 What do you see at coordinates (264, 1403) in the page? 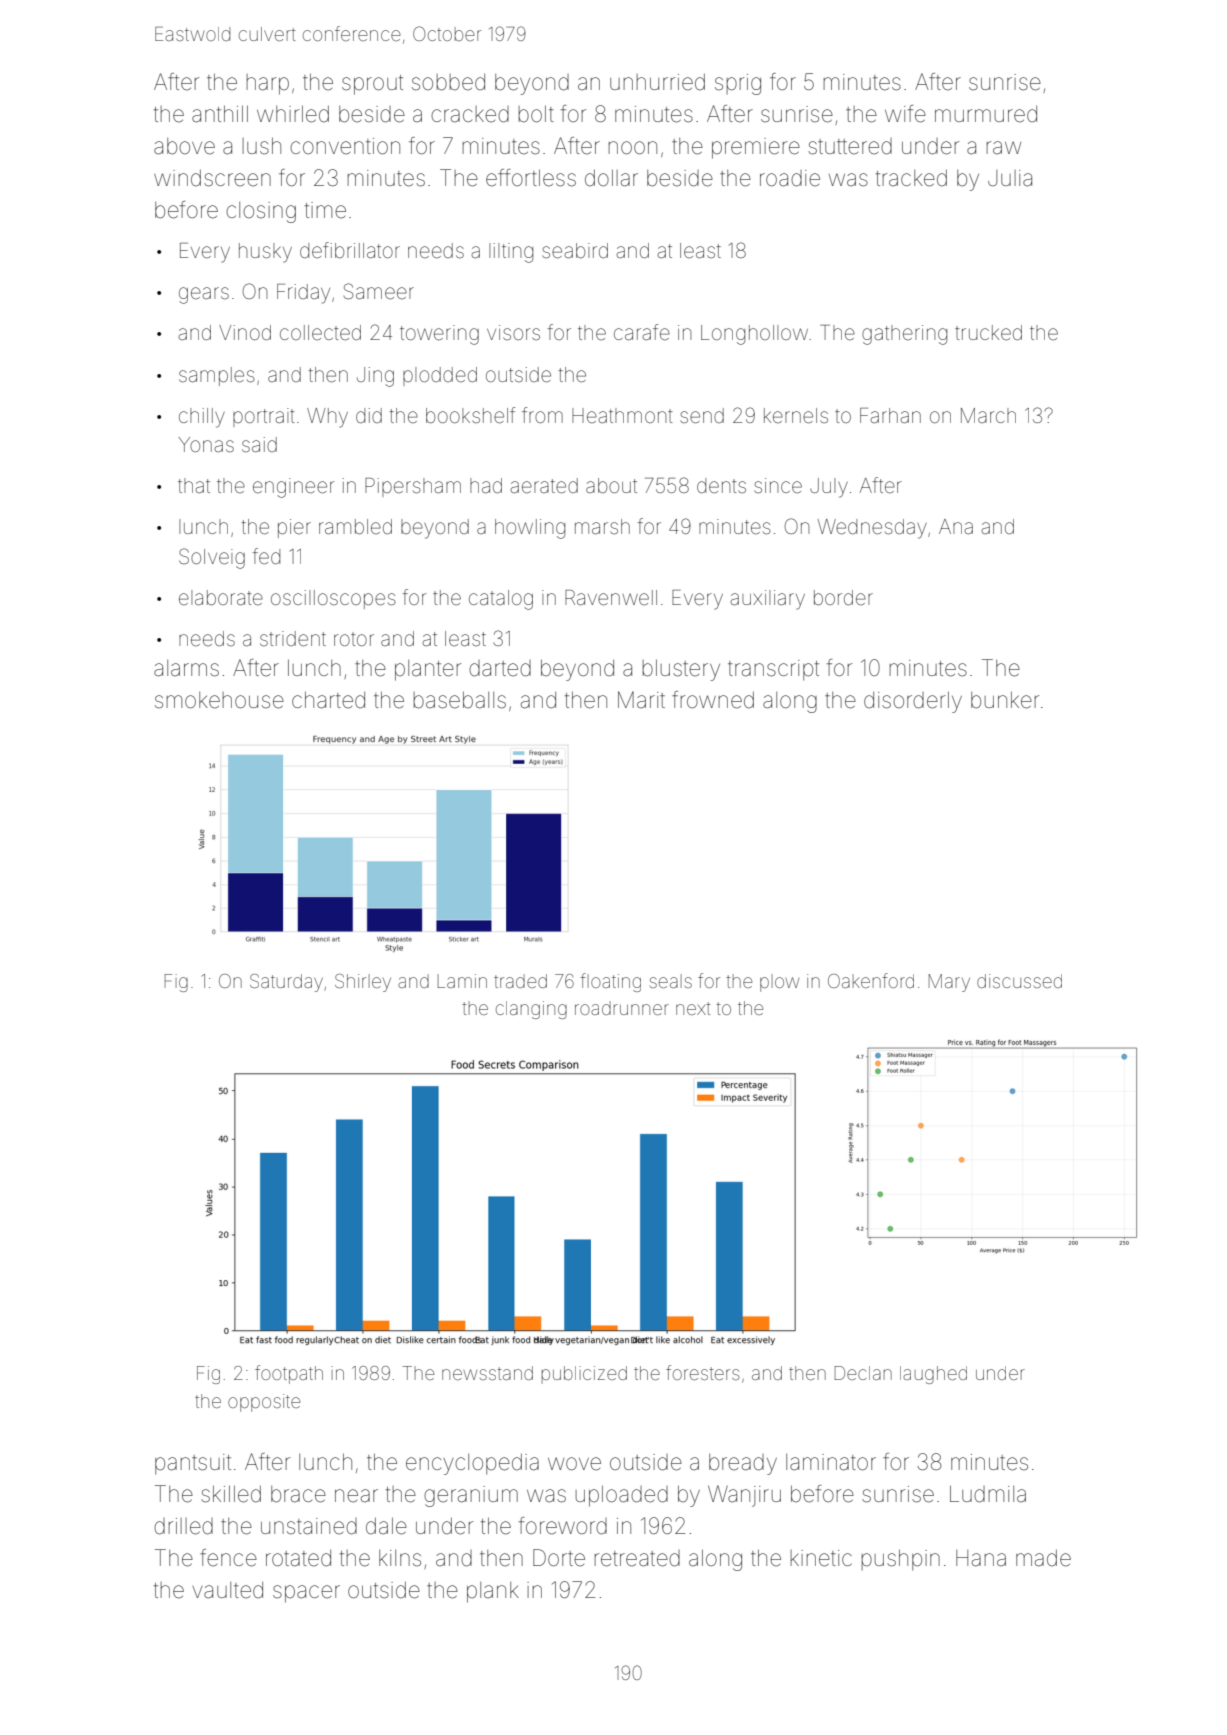
I see `opposite` at bounding box center [264, 1403].
